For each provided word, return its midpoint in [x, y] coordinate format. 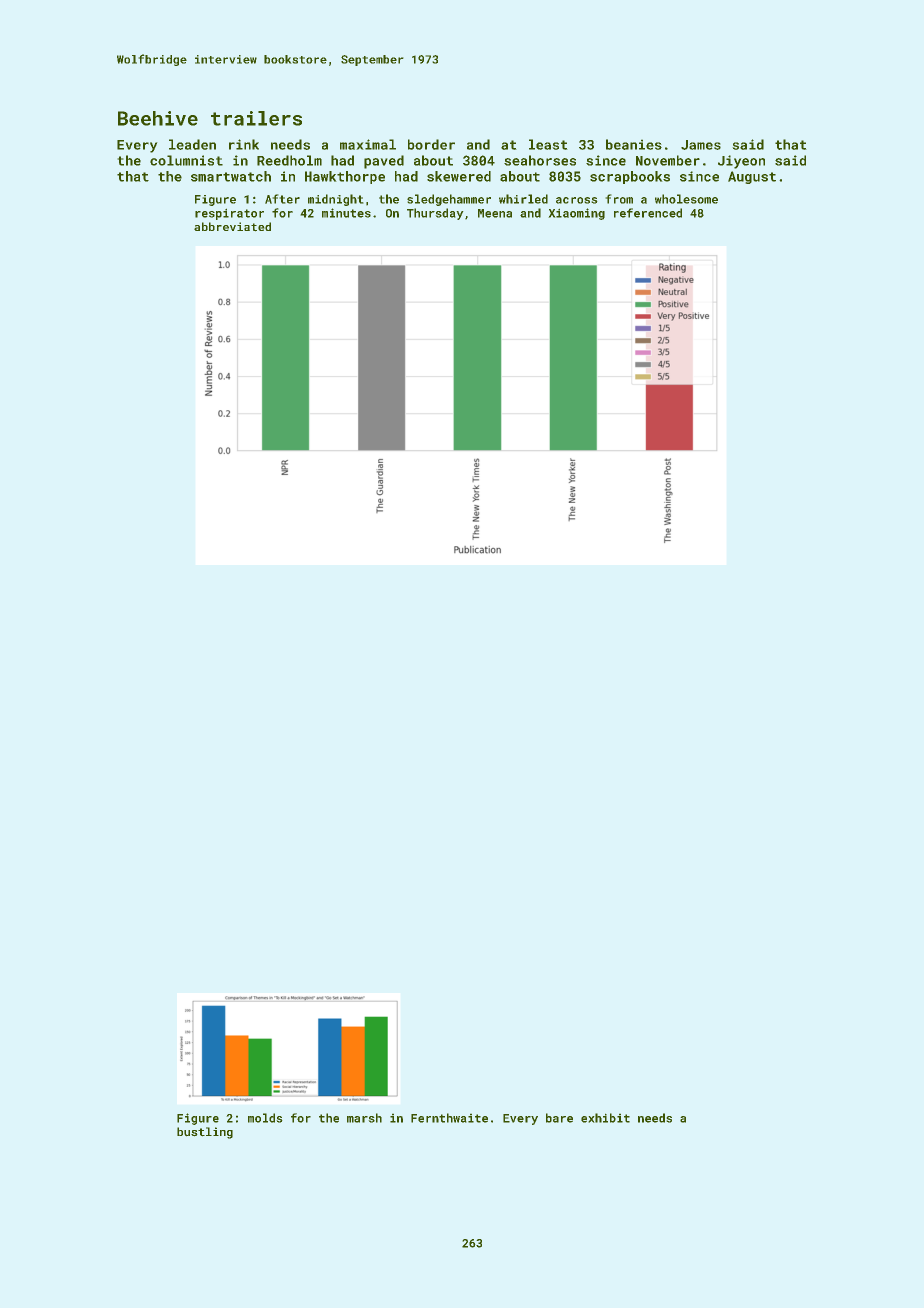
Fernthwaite [449, 1118]
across [577, 200]
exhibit [605, 1118]
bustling [205, 1133]
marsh [364, 1118]
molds [265, 1118]
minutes [346, 213]
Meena [495, 213]
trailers [256, 118]
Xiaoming [576, 214]
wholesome [686, 199]
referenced [648, 213]
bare [559, 1118]
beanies [634, 144]
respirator [229, 214]
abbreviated [232, 227]
